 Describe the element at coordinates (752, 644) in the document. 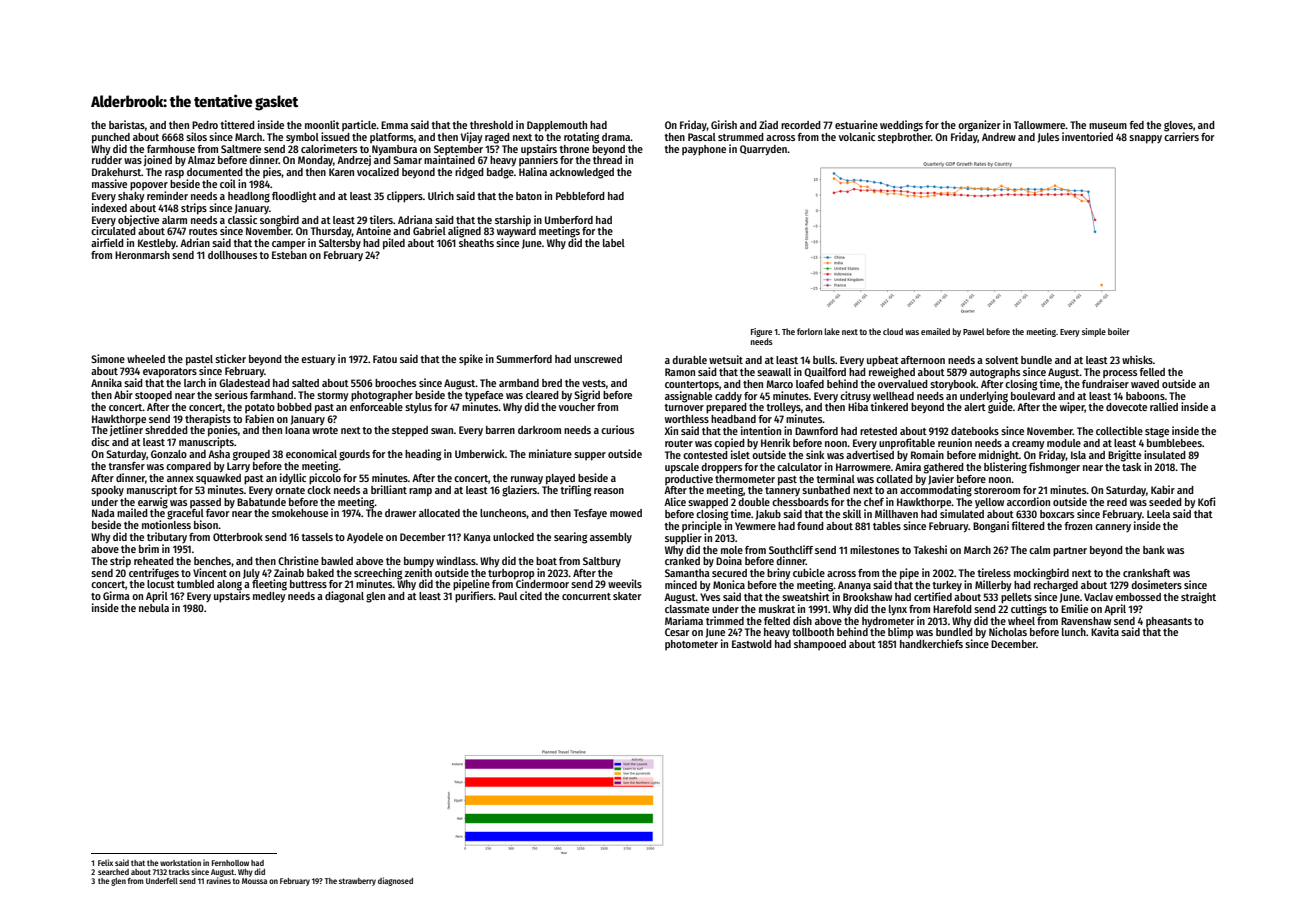

I see `Eastwold` at that location.
